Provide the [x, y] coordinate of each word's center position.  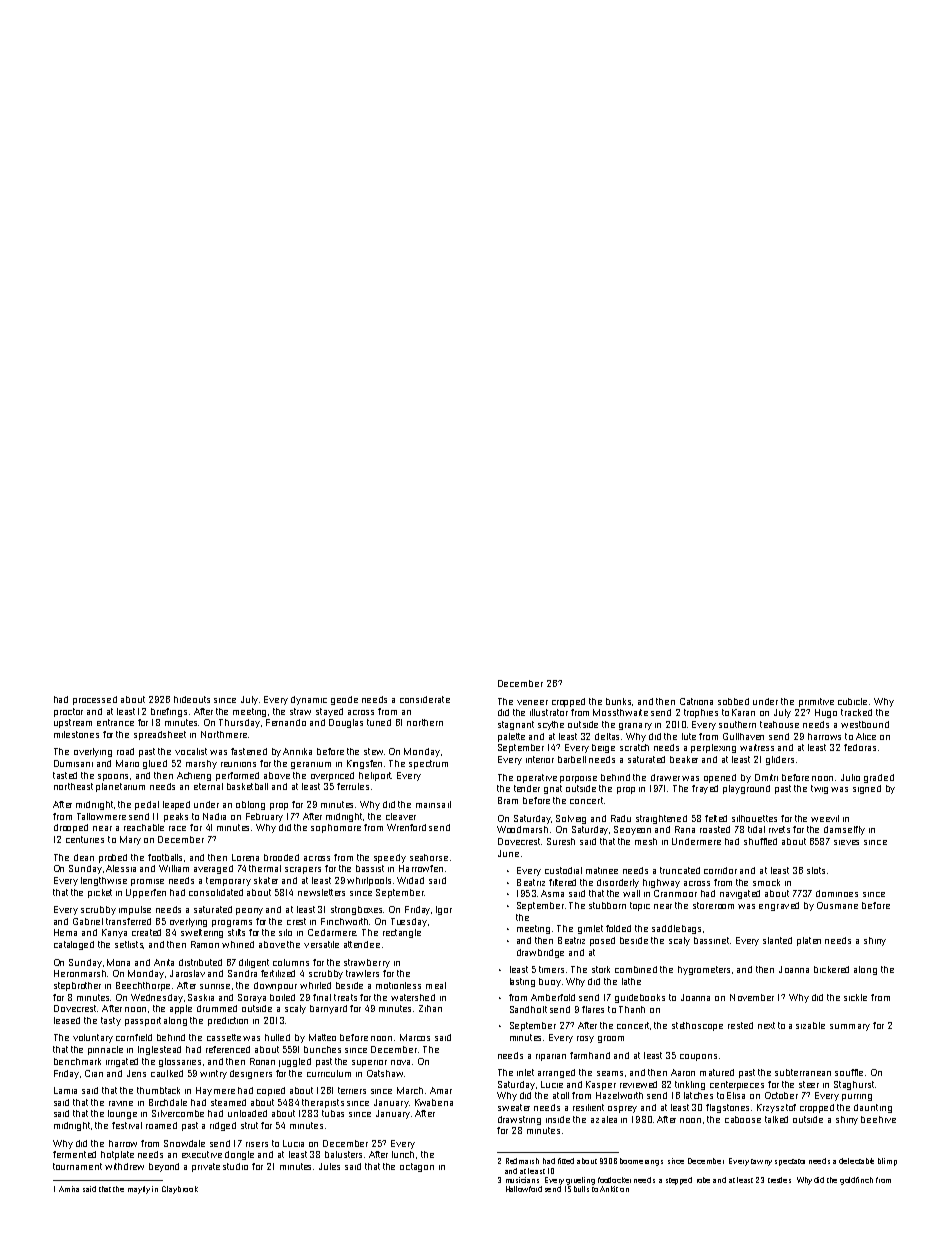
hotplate [117, 1155]
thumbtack [158, 1090]
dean [84, 857]
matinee [602, 870]
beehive [878, 1119]
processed [95, 700]
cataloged [74, 945]
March [410, 1090]
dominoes [837, 893]
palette [511, 737]
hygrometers [704, 970]
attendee [362, 944]
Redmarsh [522, 1161]
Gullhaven [743, 736]
